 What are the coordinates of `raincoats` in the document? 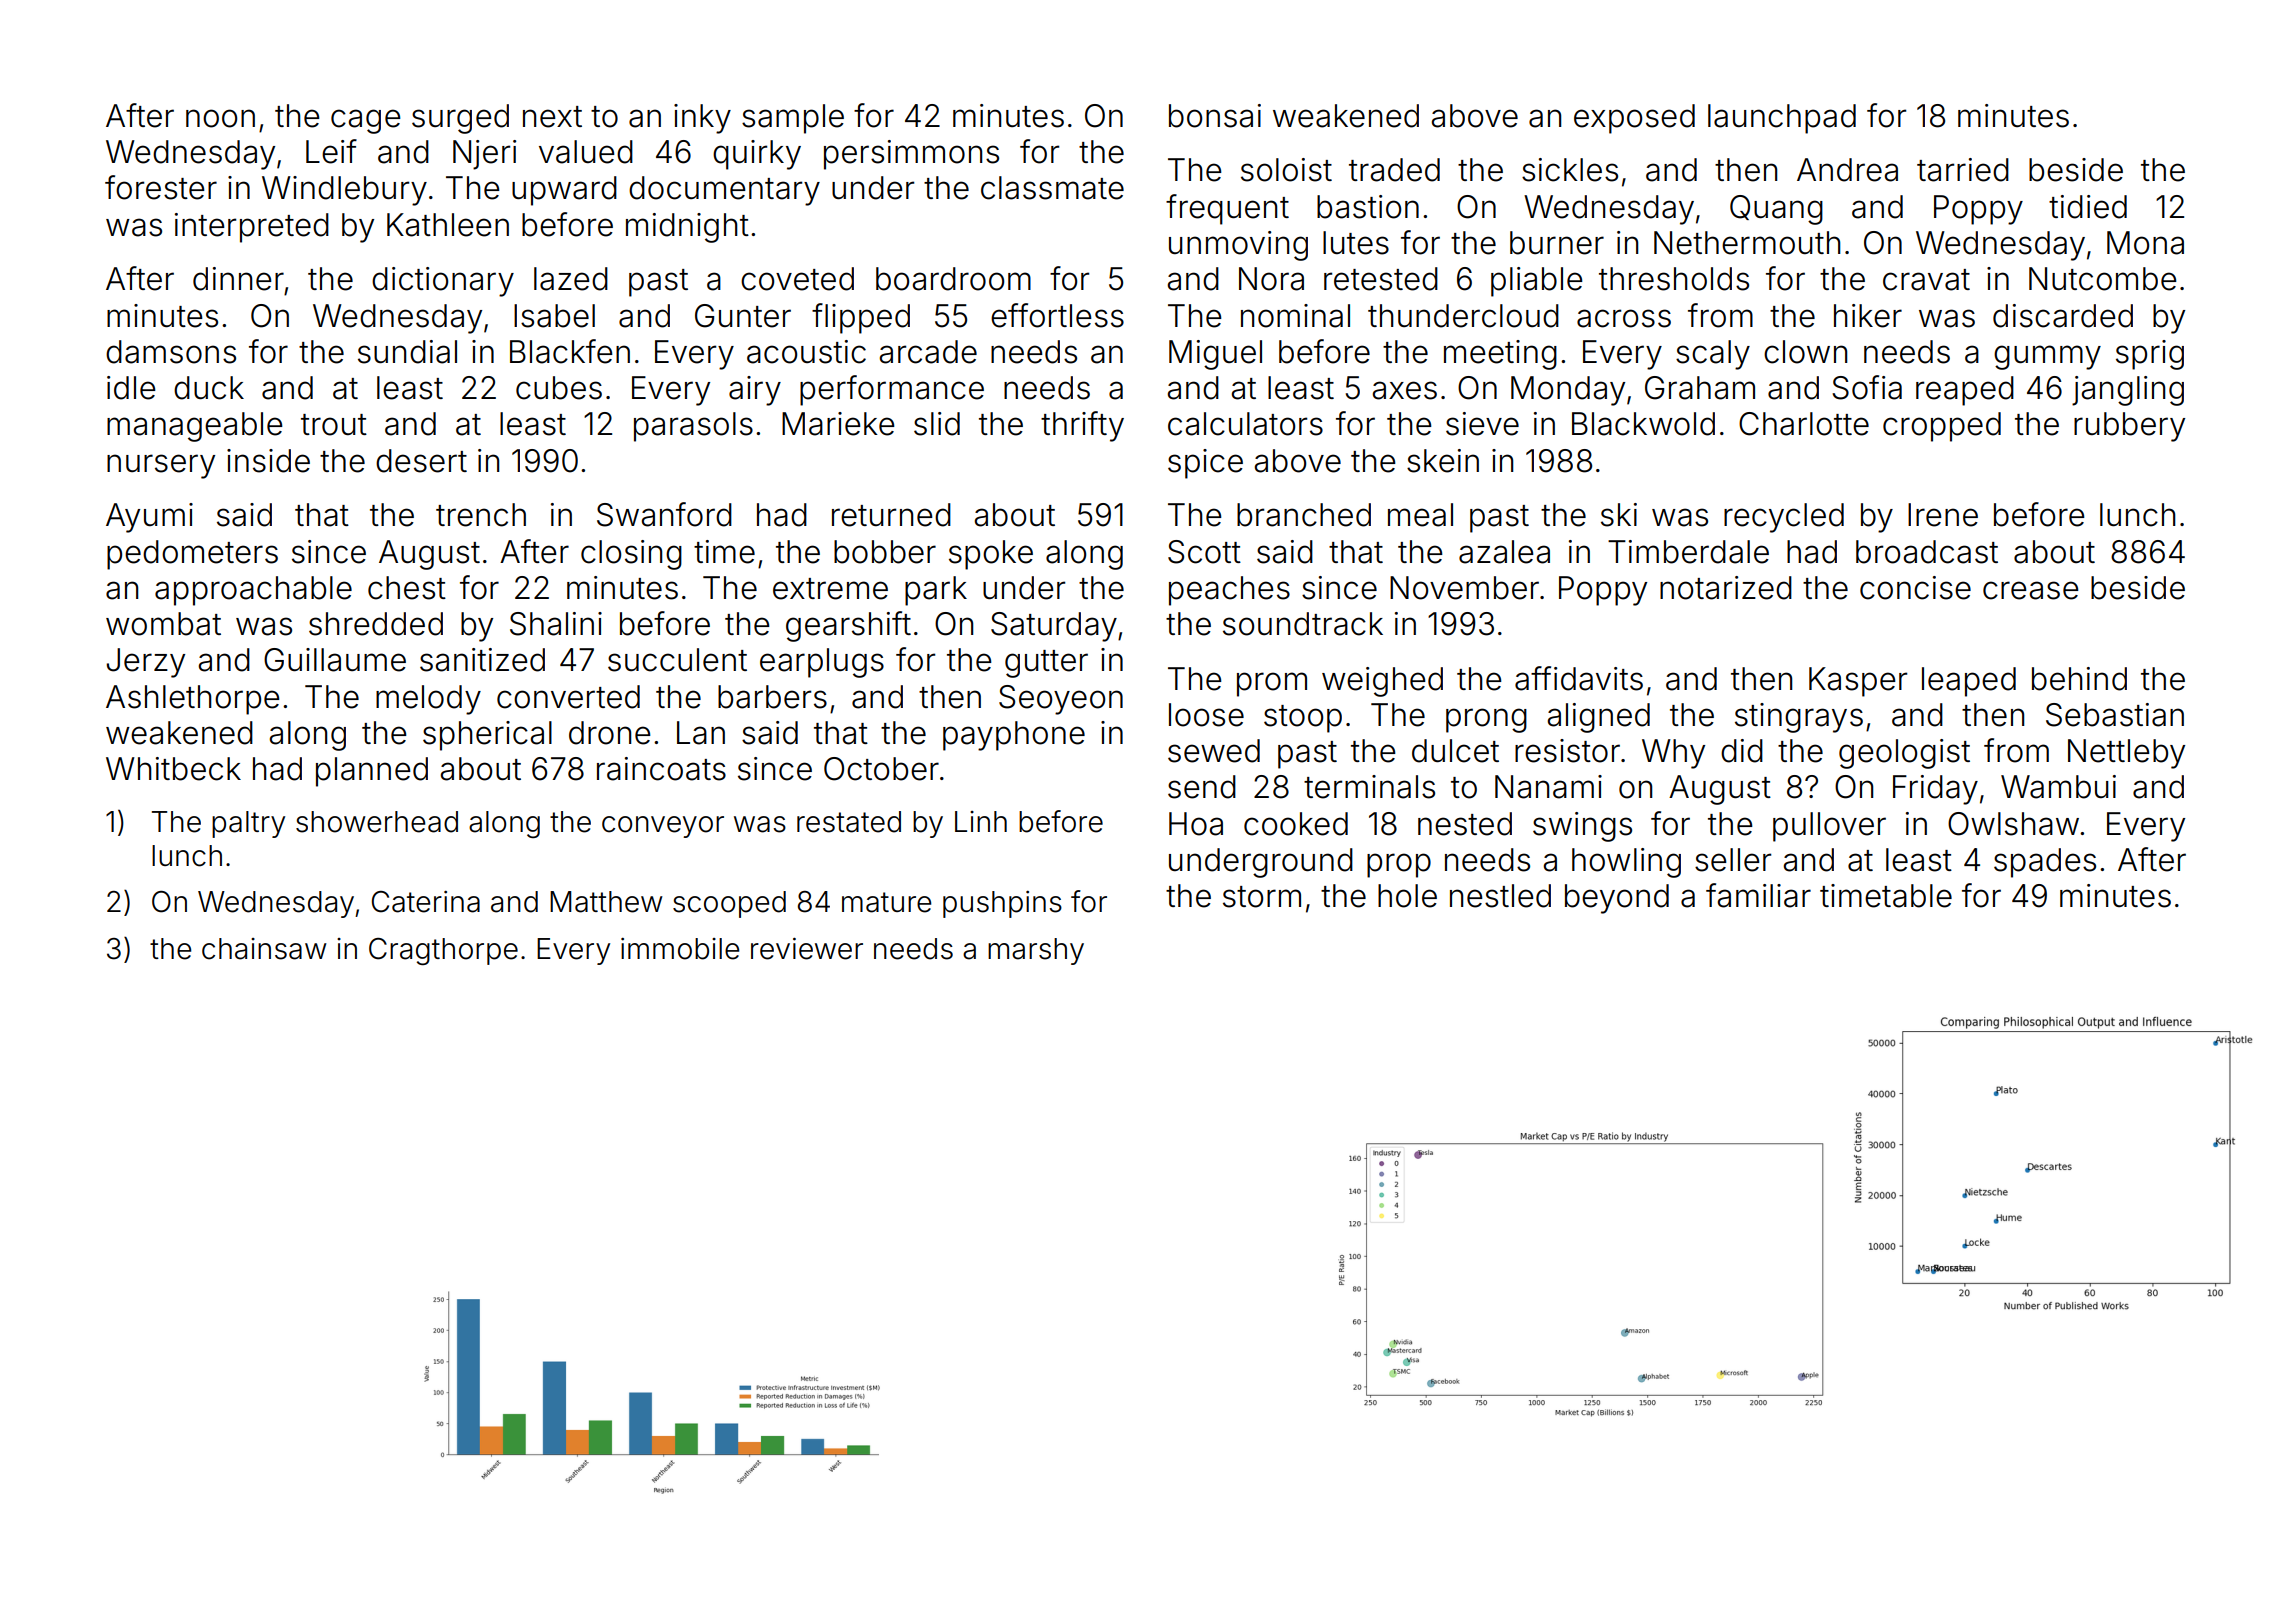 It's located at (661, 769).
